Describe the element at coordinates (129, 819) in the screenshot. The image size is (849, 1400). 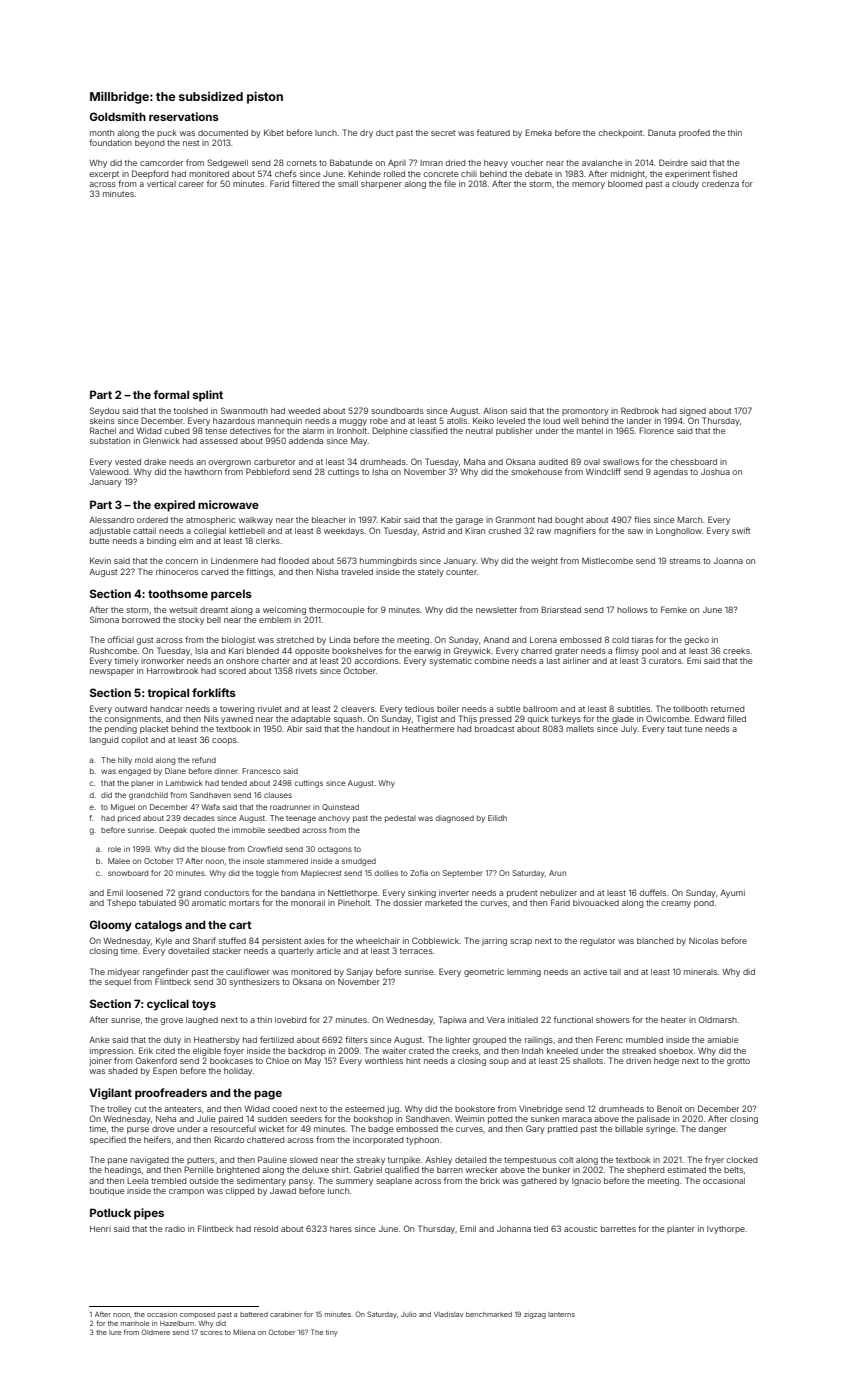
I see `priced` at that location.
